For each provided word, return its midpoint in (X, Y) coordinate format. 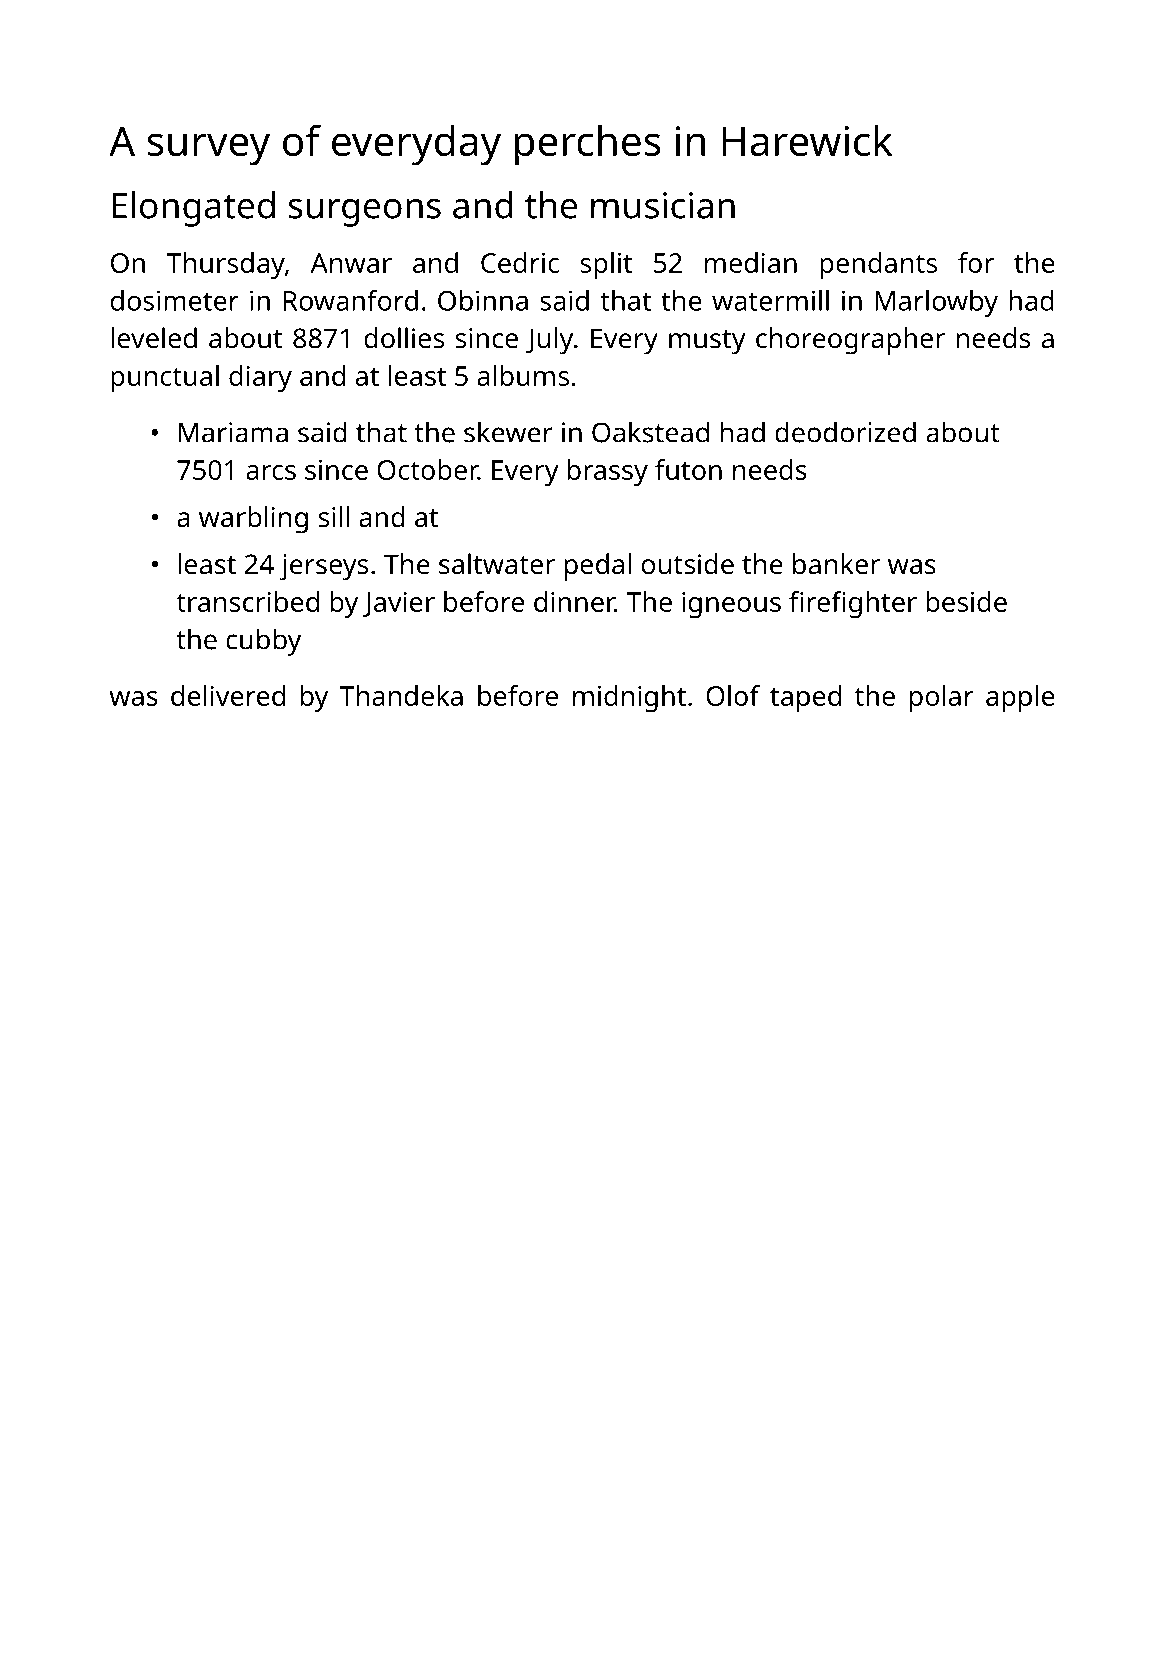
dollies (404, 337)
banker (836, 563)
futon (688, 469)
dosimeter (175, 300)
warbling (253, 520)
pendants (878, 266)
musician (663, 205)
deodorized (845, 432)
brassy (608, 472)
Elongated (193, 209)
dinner (574, 601)
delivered (228, 695)
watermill (770, 300)
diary (260, 378)
